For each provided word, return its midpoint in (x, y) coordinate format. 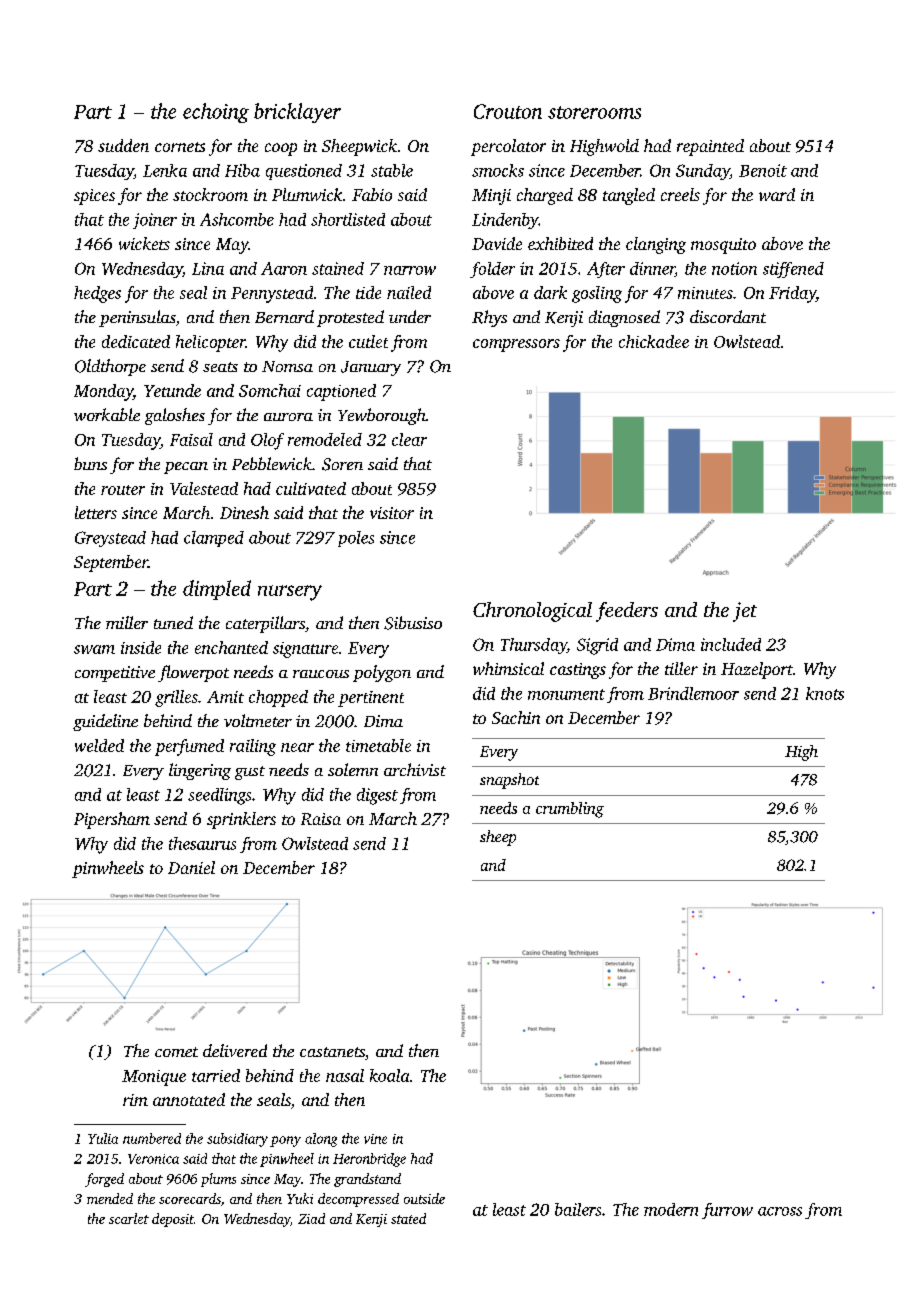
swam (94, 649)
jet (745, 612)
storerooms (594, 112)
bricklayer (297, 113)
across (780, 1211)
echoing (216, 113)
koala (389, 1075)
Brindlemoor (693, 693)
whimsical (508, 668)
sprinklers (241, 820)
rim (135, 1100)
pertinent (371, 699)
